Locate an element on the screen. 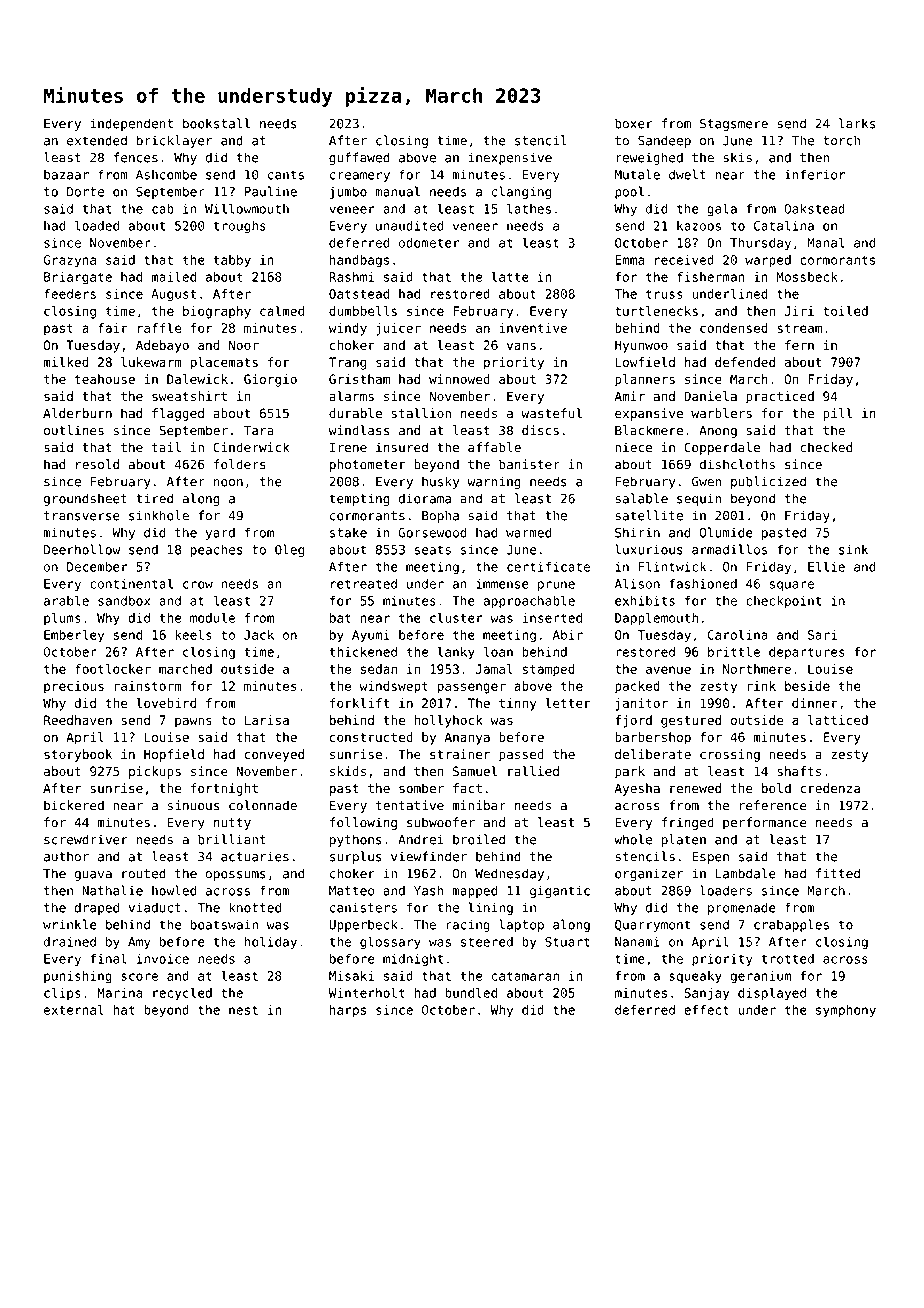 Image resolution: width=924 pixels, height=1308 pixels. Emberley is located at coordinates (74, 636).
